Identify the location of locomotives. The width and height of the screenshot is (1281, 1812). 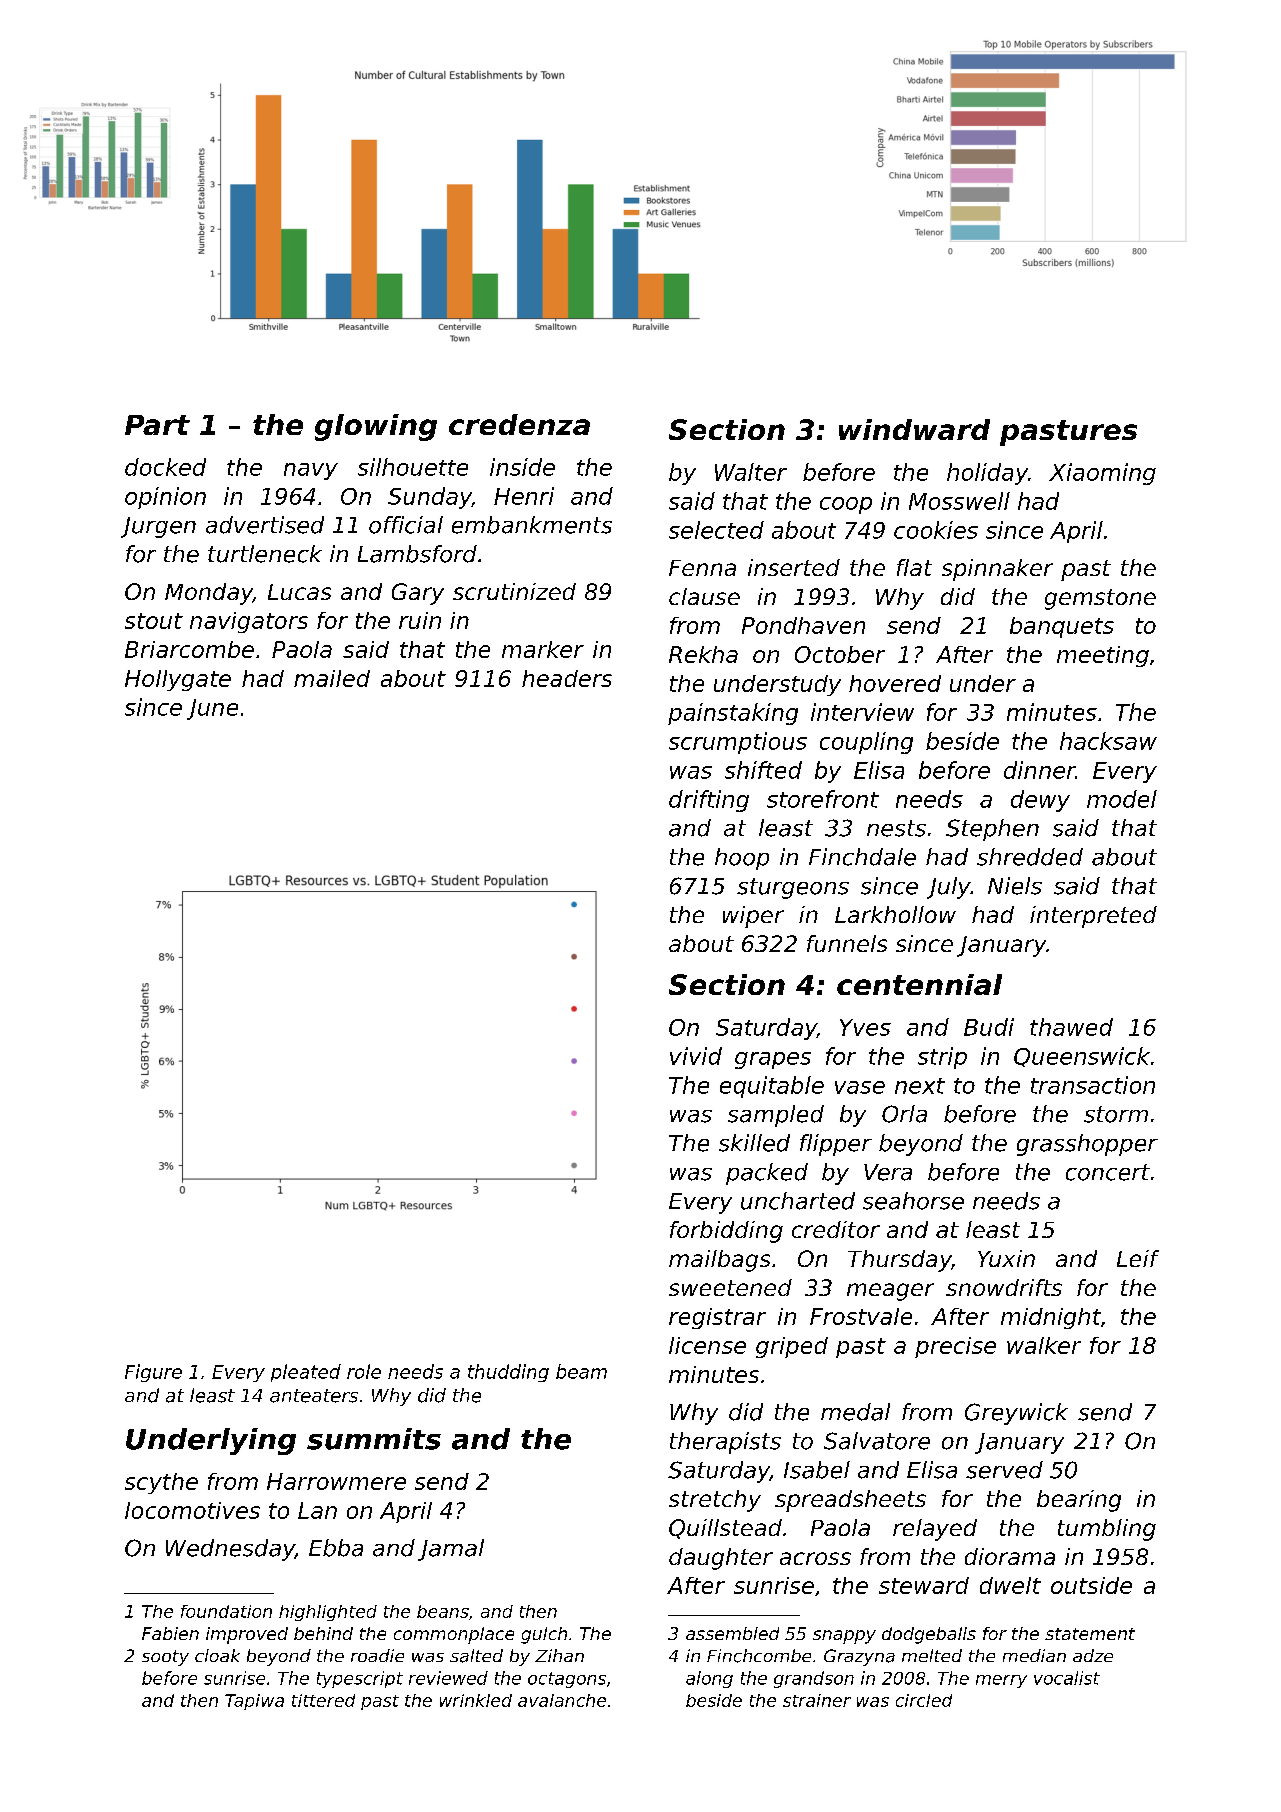
(192, 1510).
